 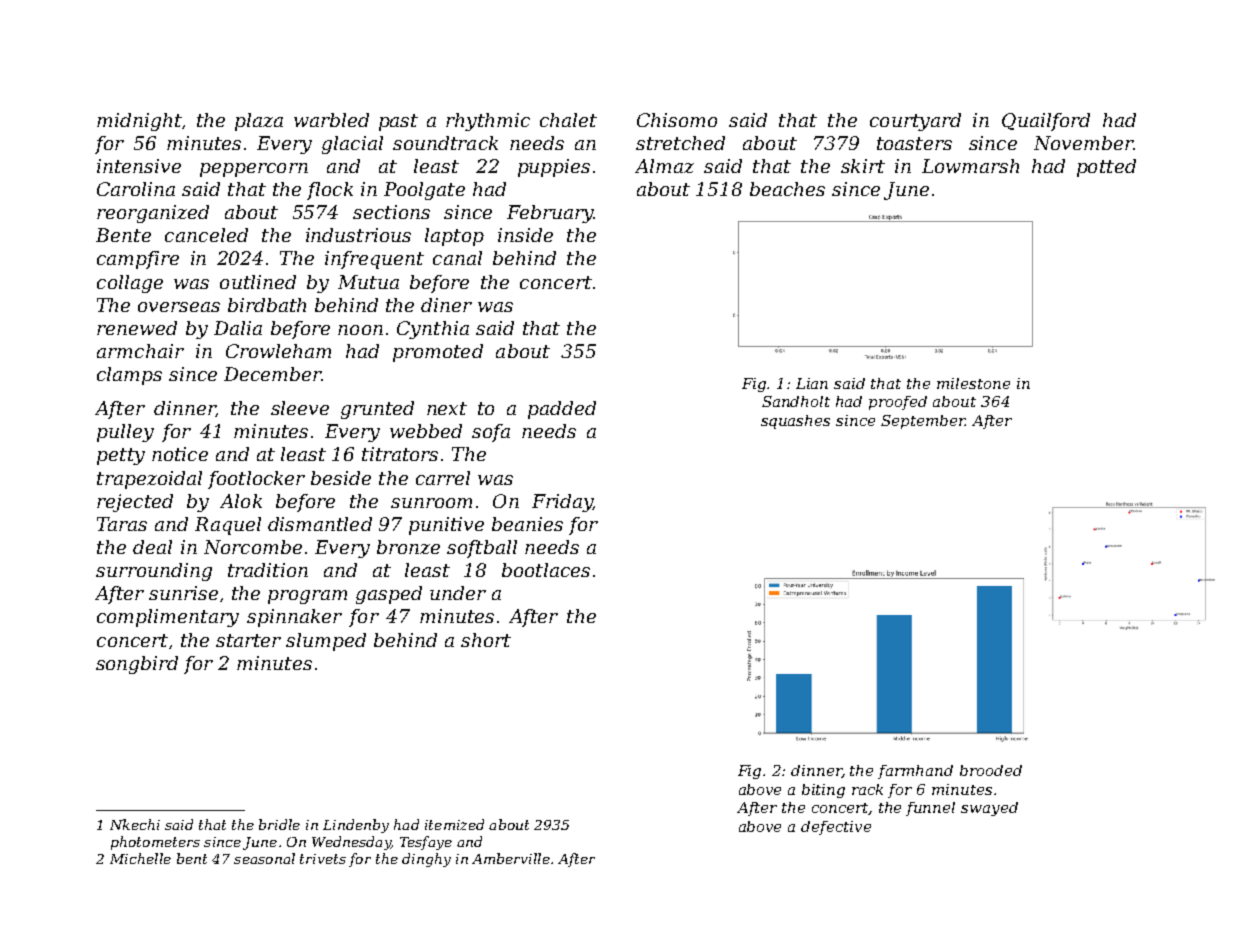 What do you see at coordinates (680, 143) in the screenshot?
I see `stretched` at bounding box center [680, 143].
